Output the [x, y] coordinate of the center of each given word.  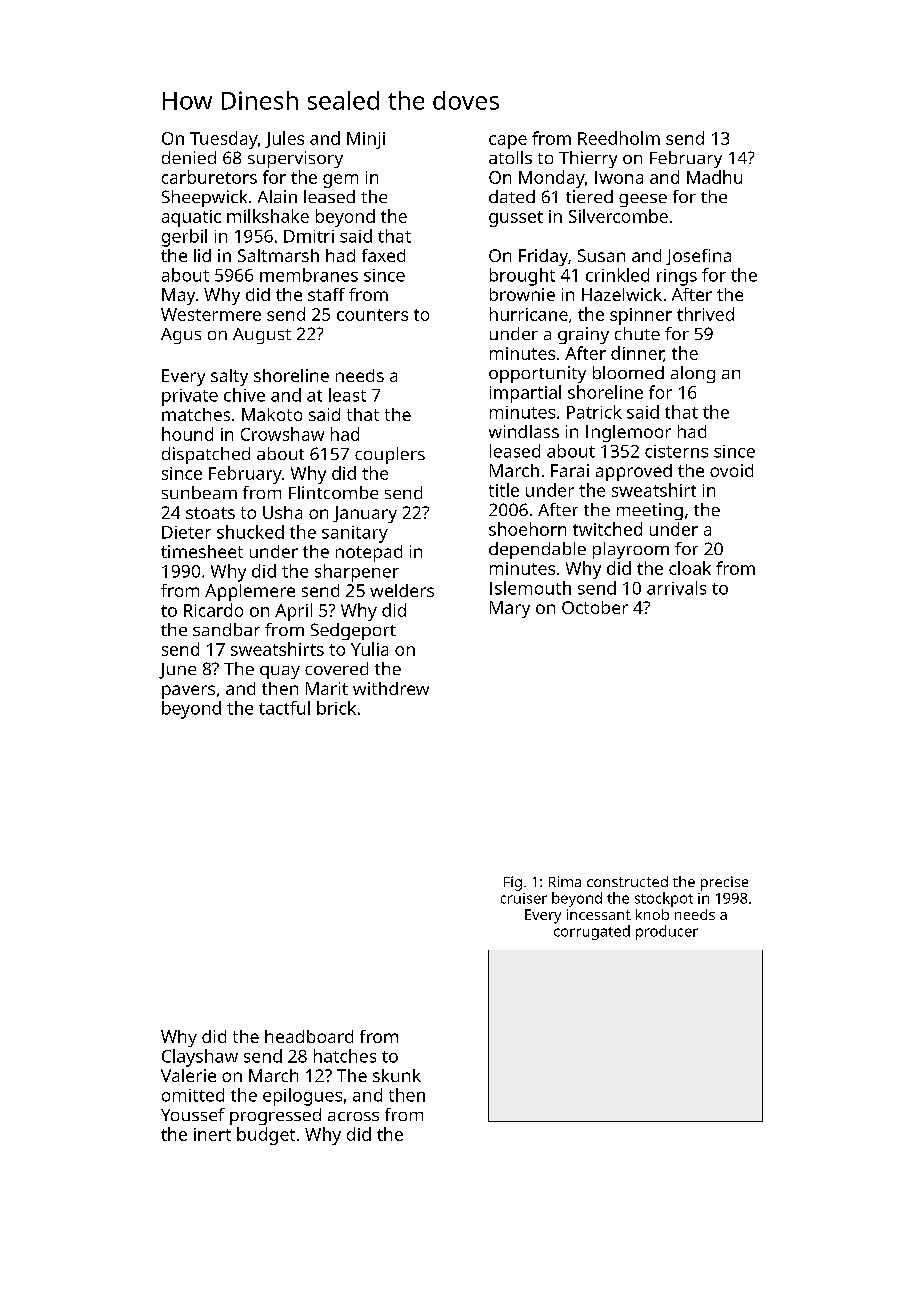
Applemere [250, 592]
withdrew [391, 688]
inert [212, 1134]
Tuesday [224, 140]
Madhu [714, 177]
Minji [366, 140]
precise [724, 883]
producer [667, 932]
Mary [510, 609]
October [595, 607]
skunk [397, 1075]
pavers [188, 692]
